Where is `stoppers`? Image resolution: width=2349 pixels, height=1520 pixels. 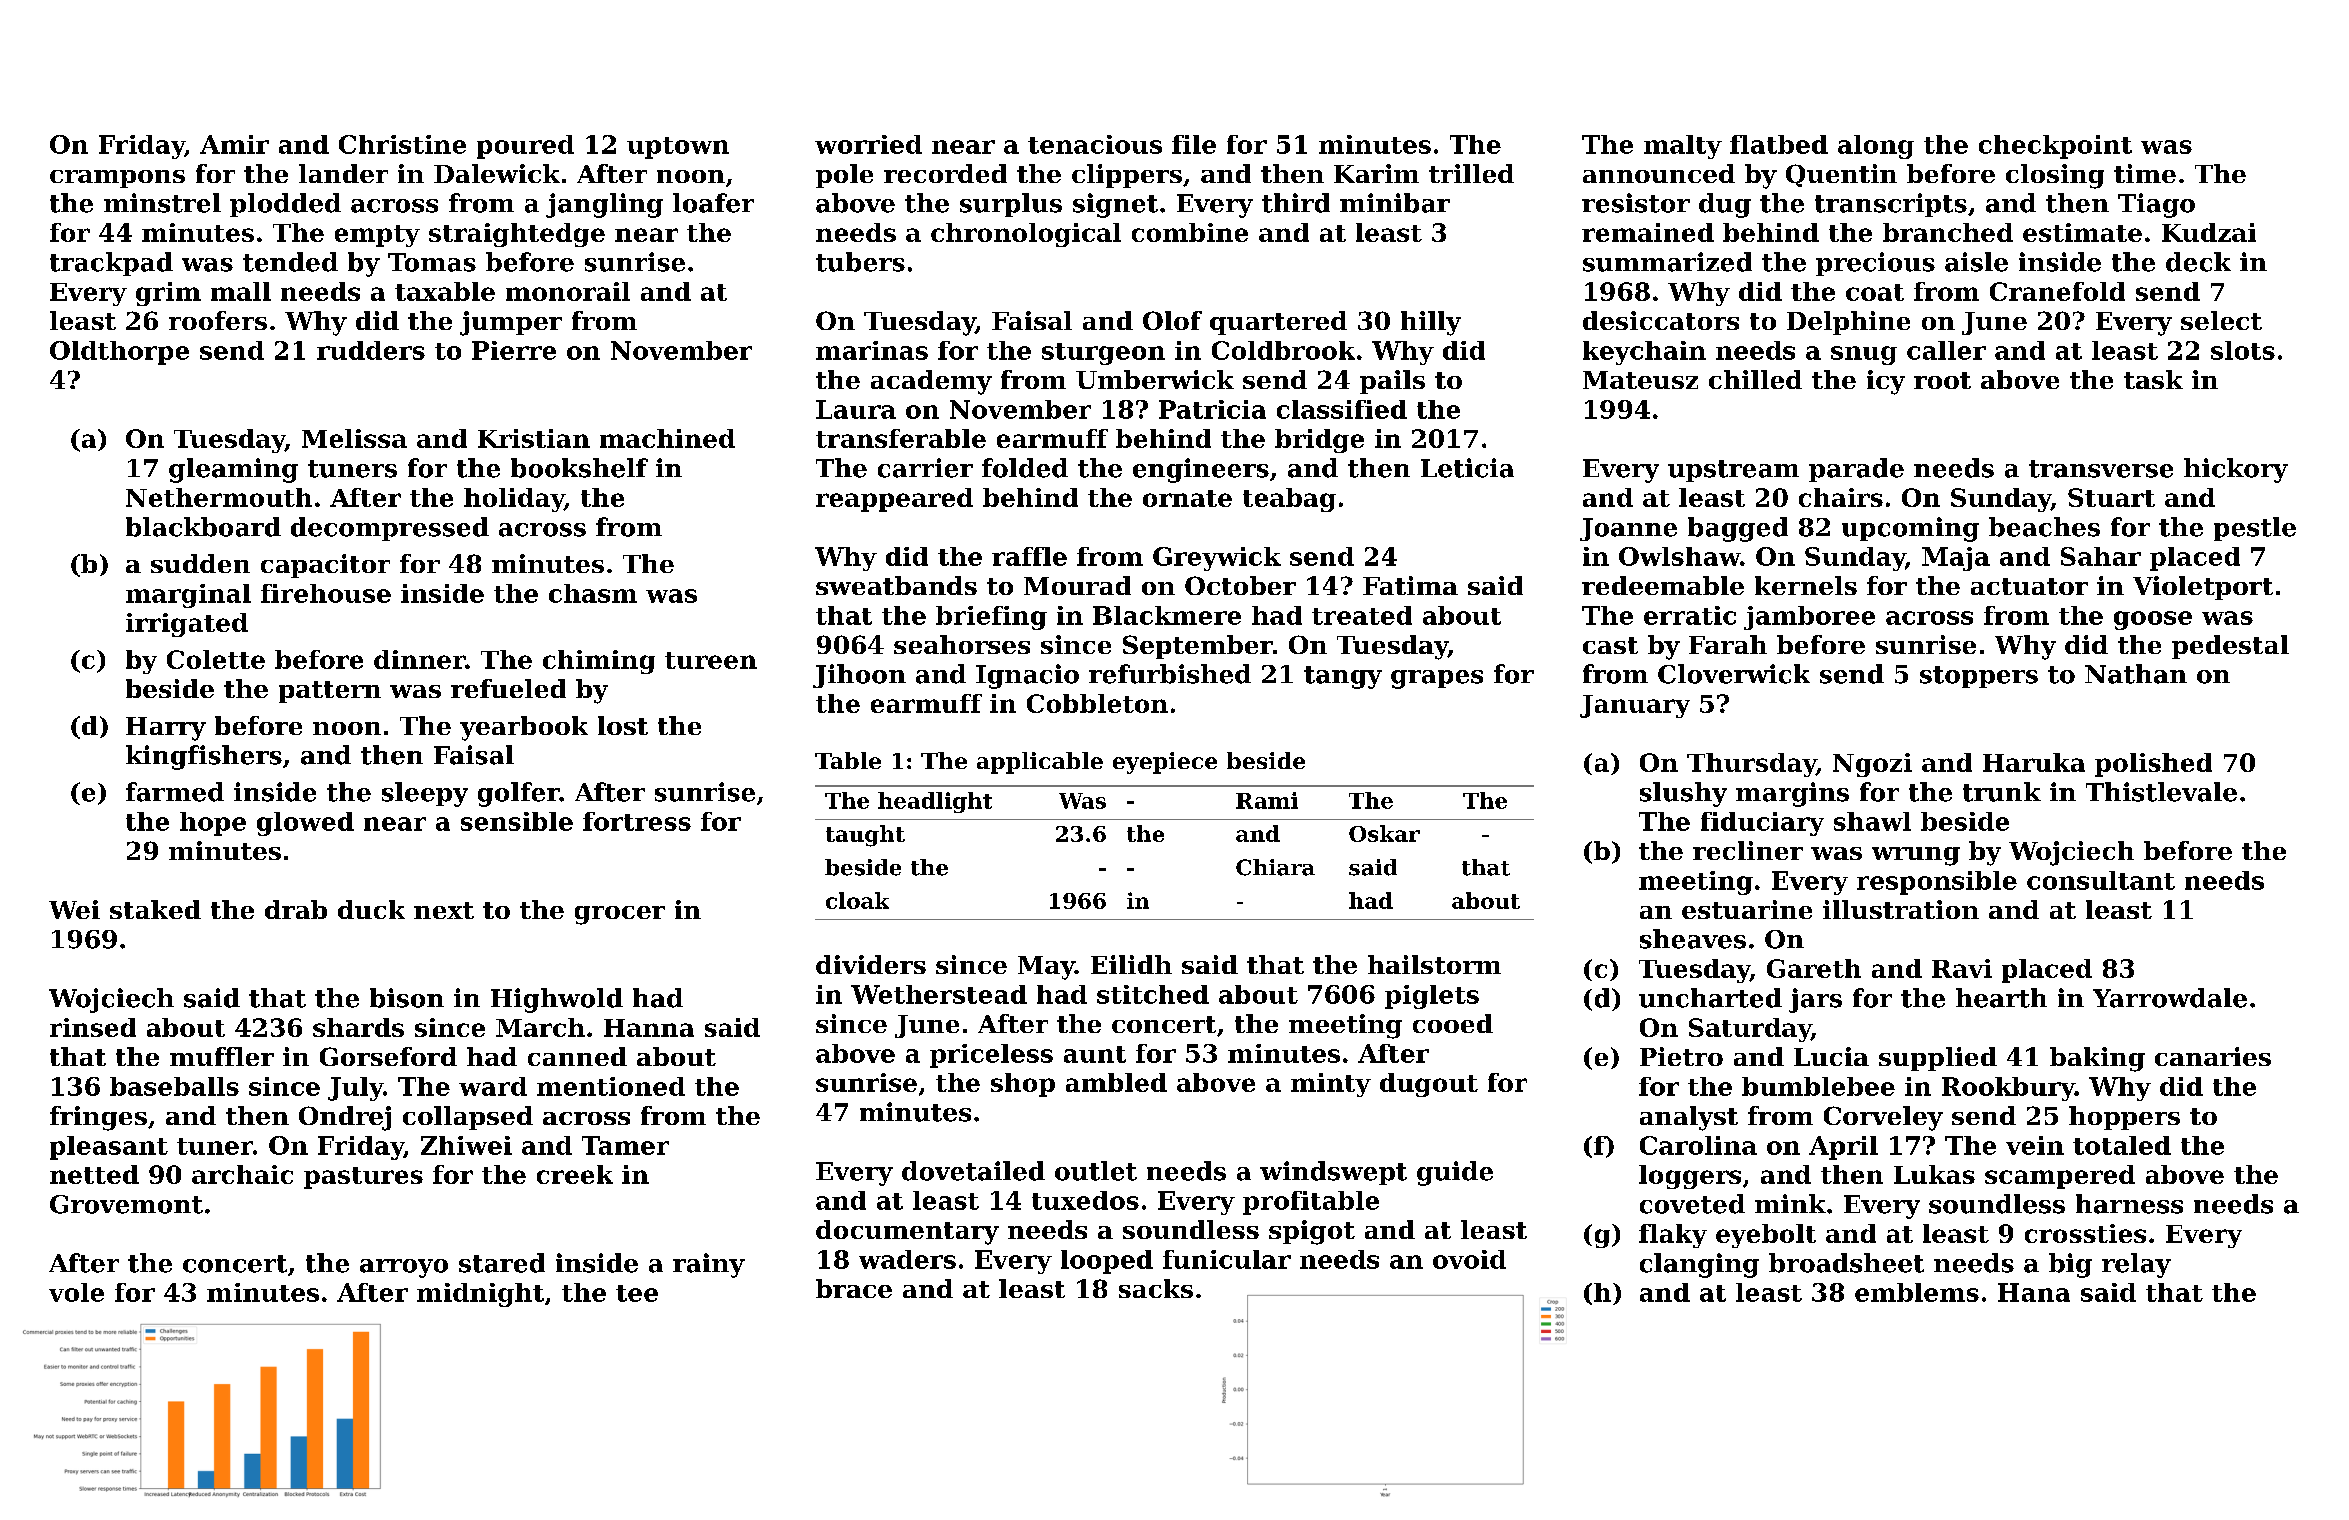
stoppers is located at coordinates (1979, 677).
